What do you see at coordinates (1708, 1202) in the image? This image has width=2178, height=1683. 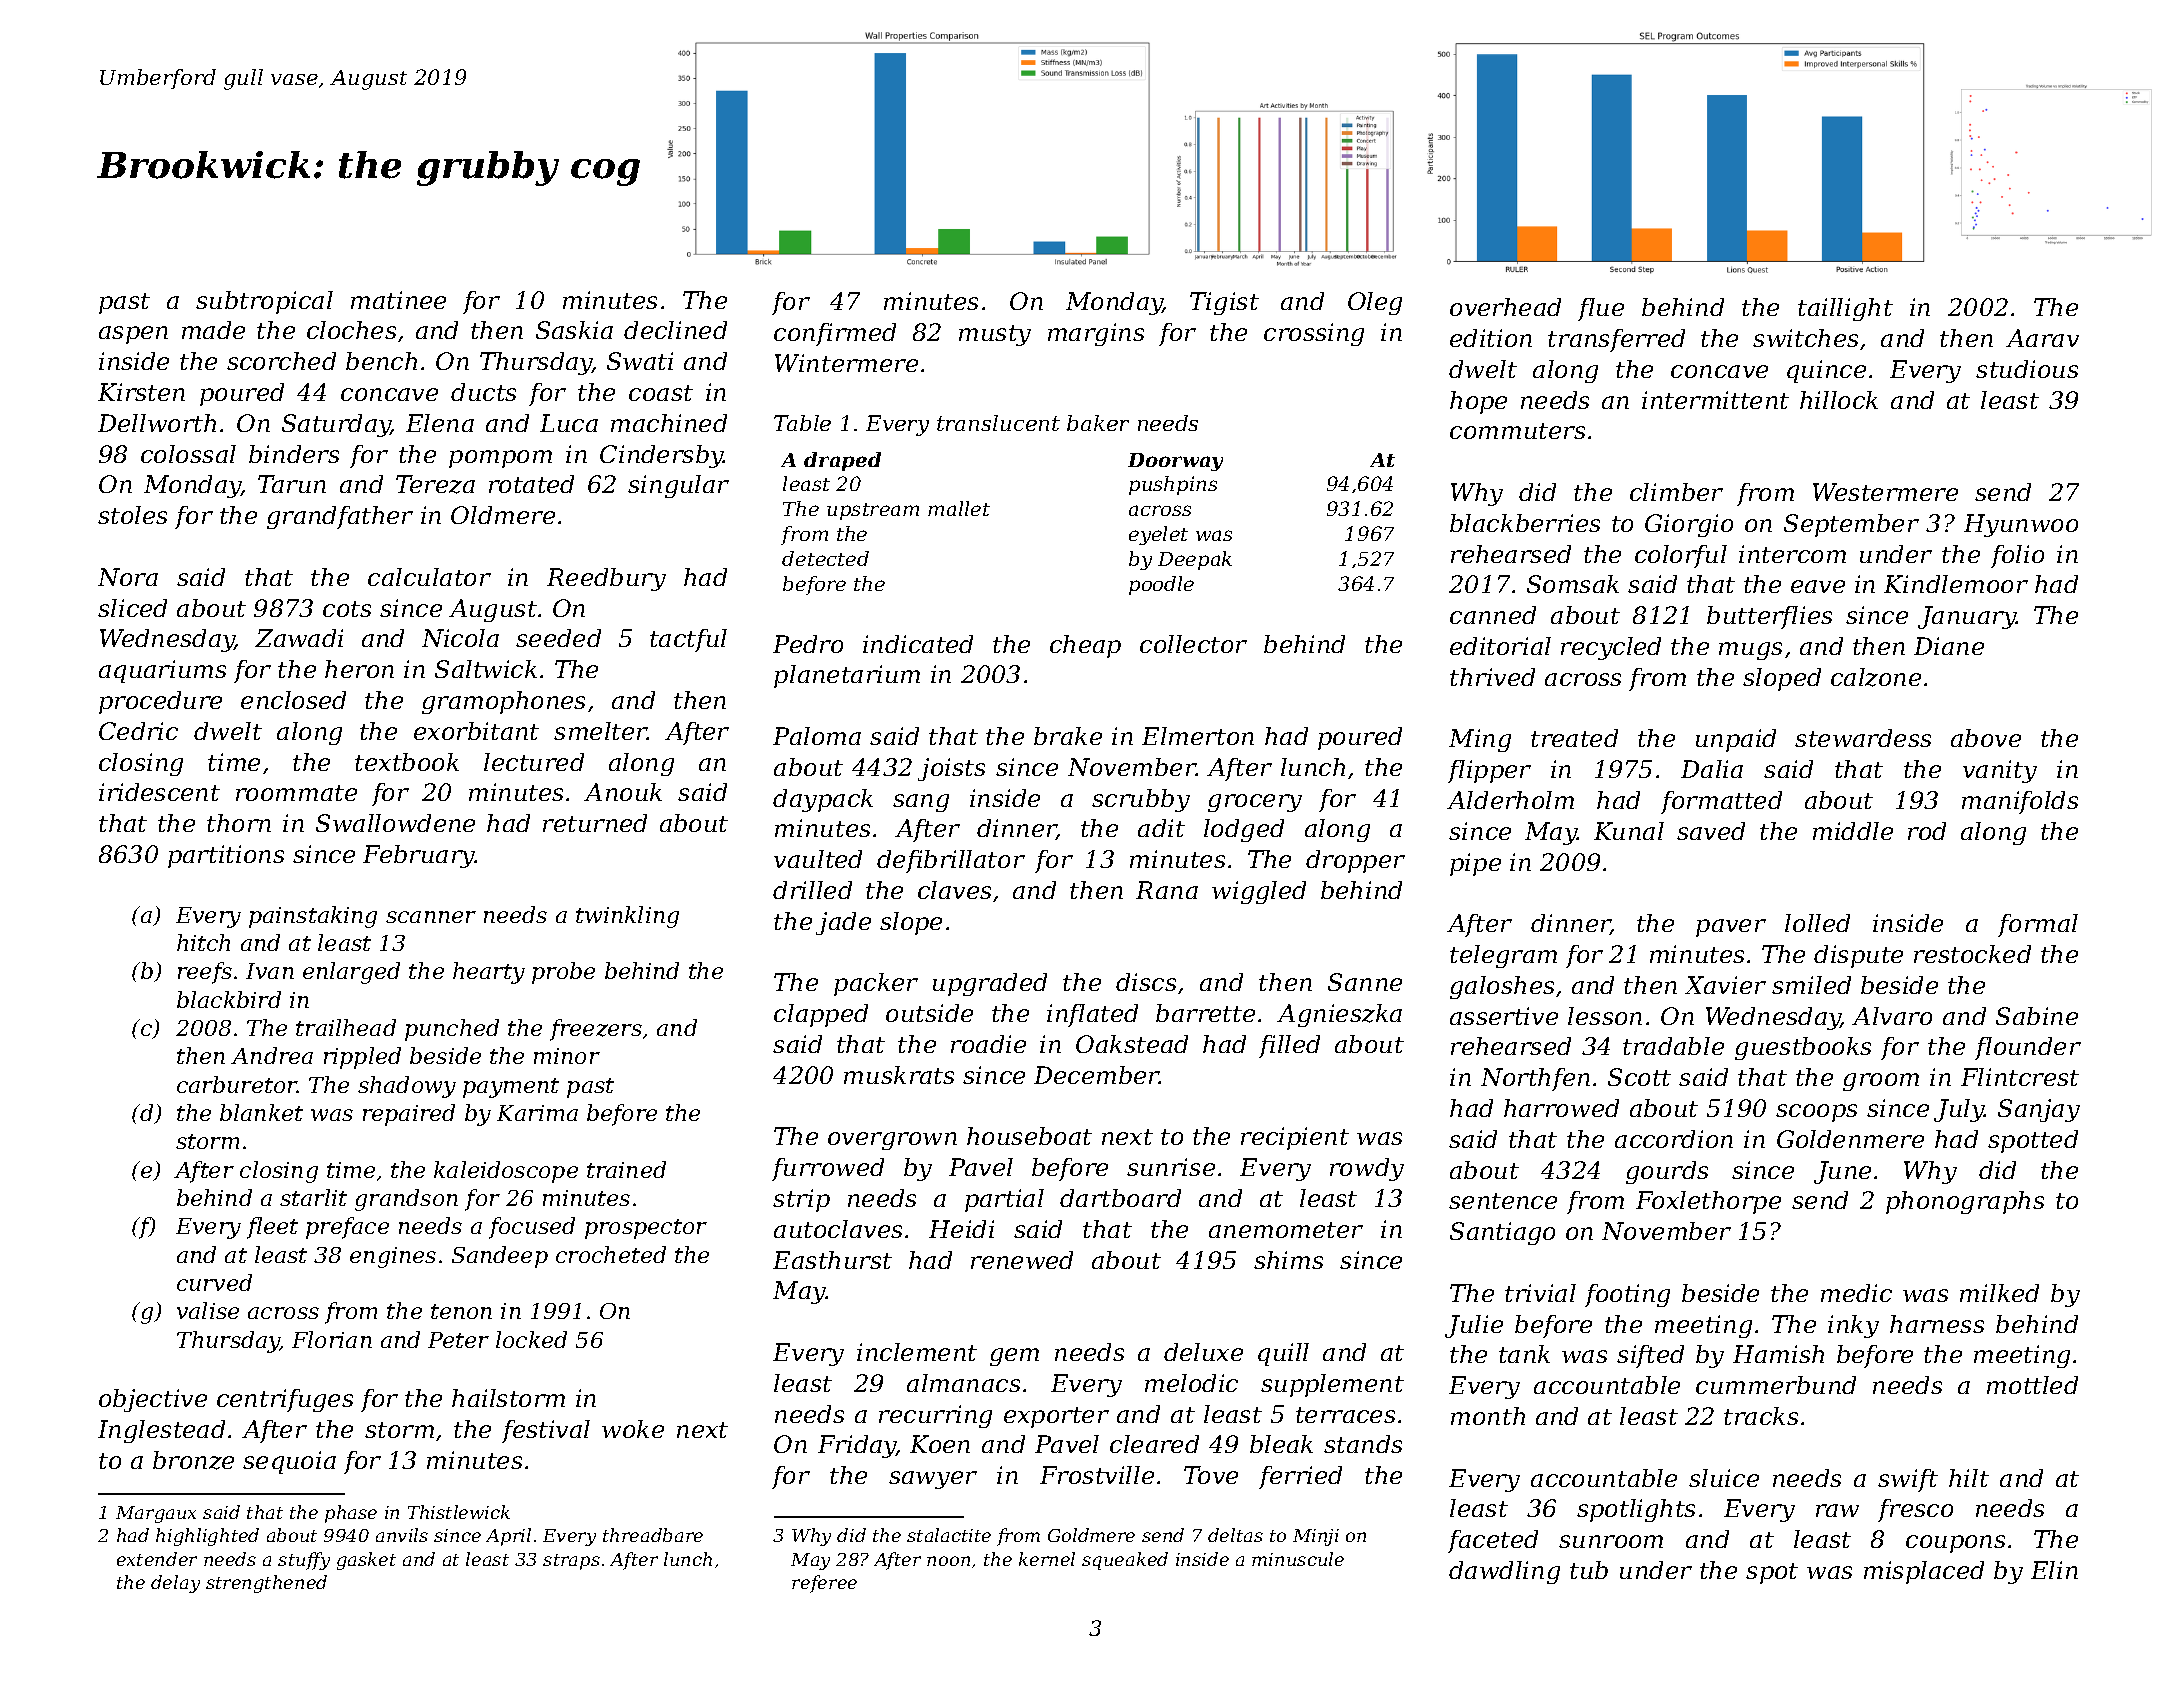 I see `Foxlethorpe` at bounding box center [1708, 1202].
